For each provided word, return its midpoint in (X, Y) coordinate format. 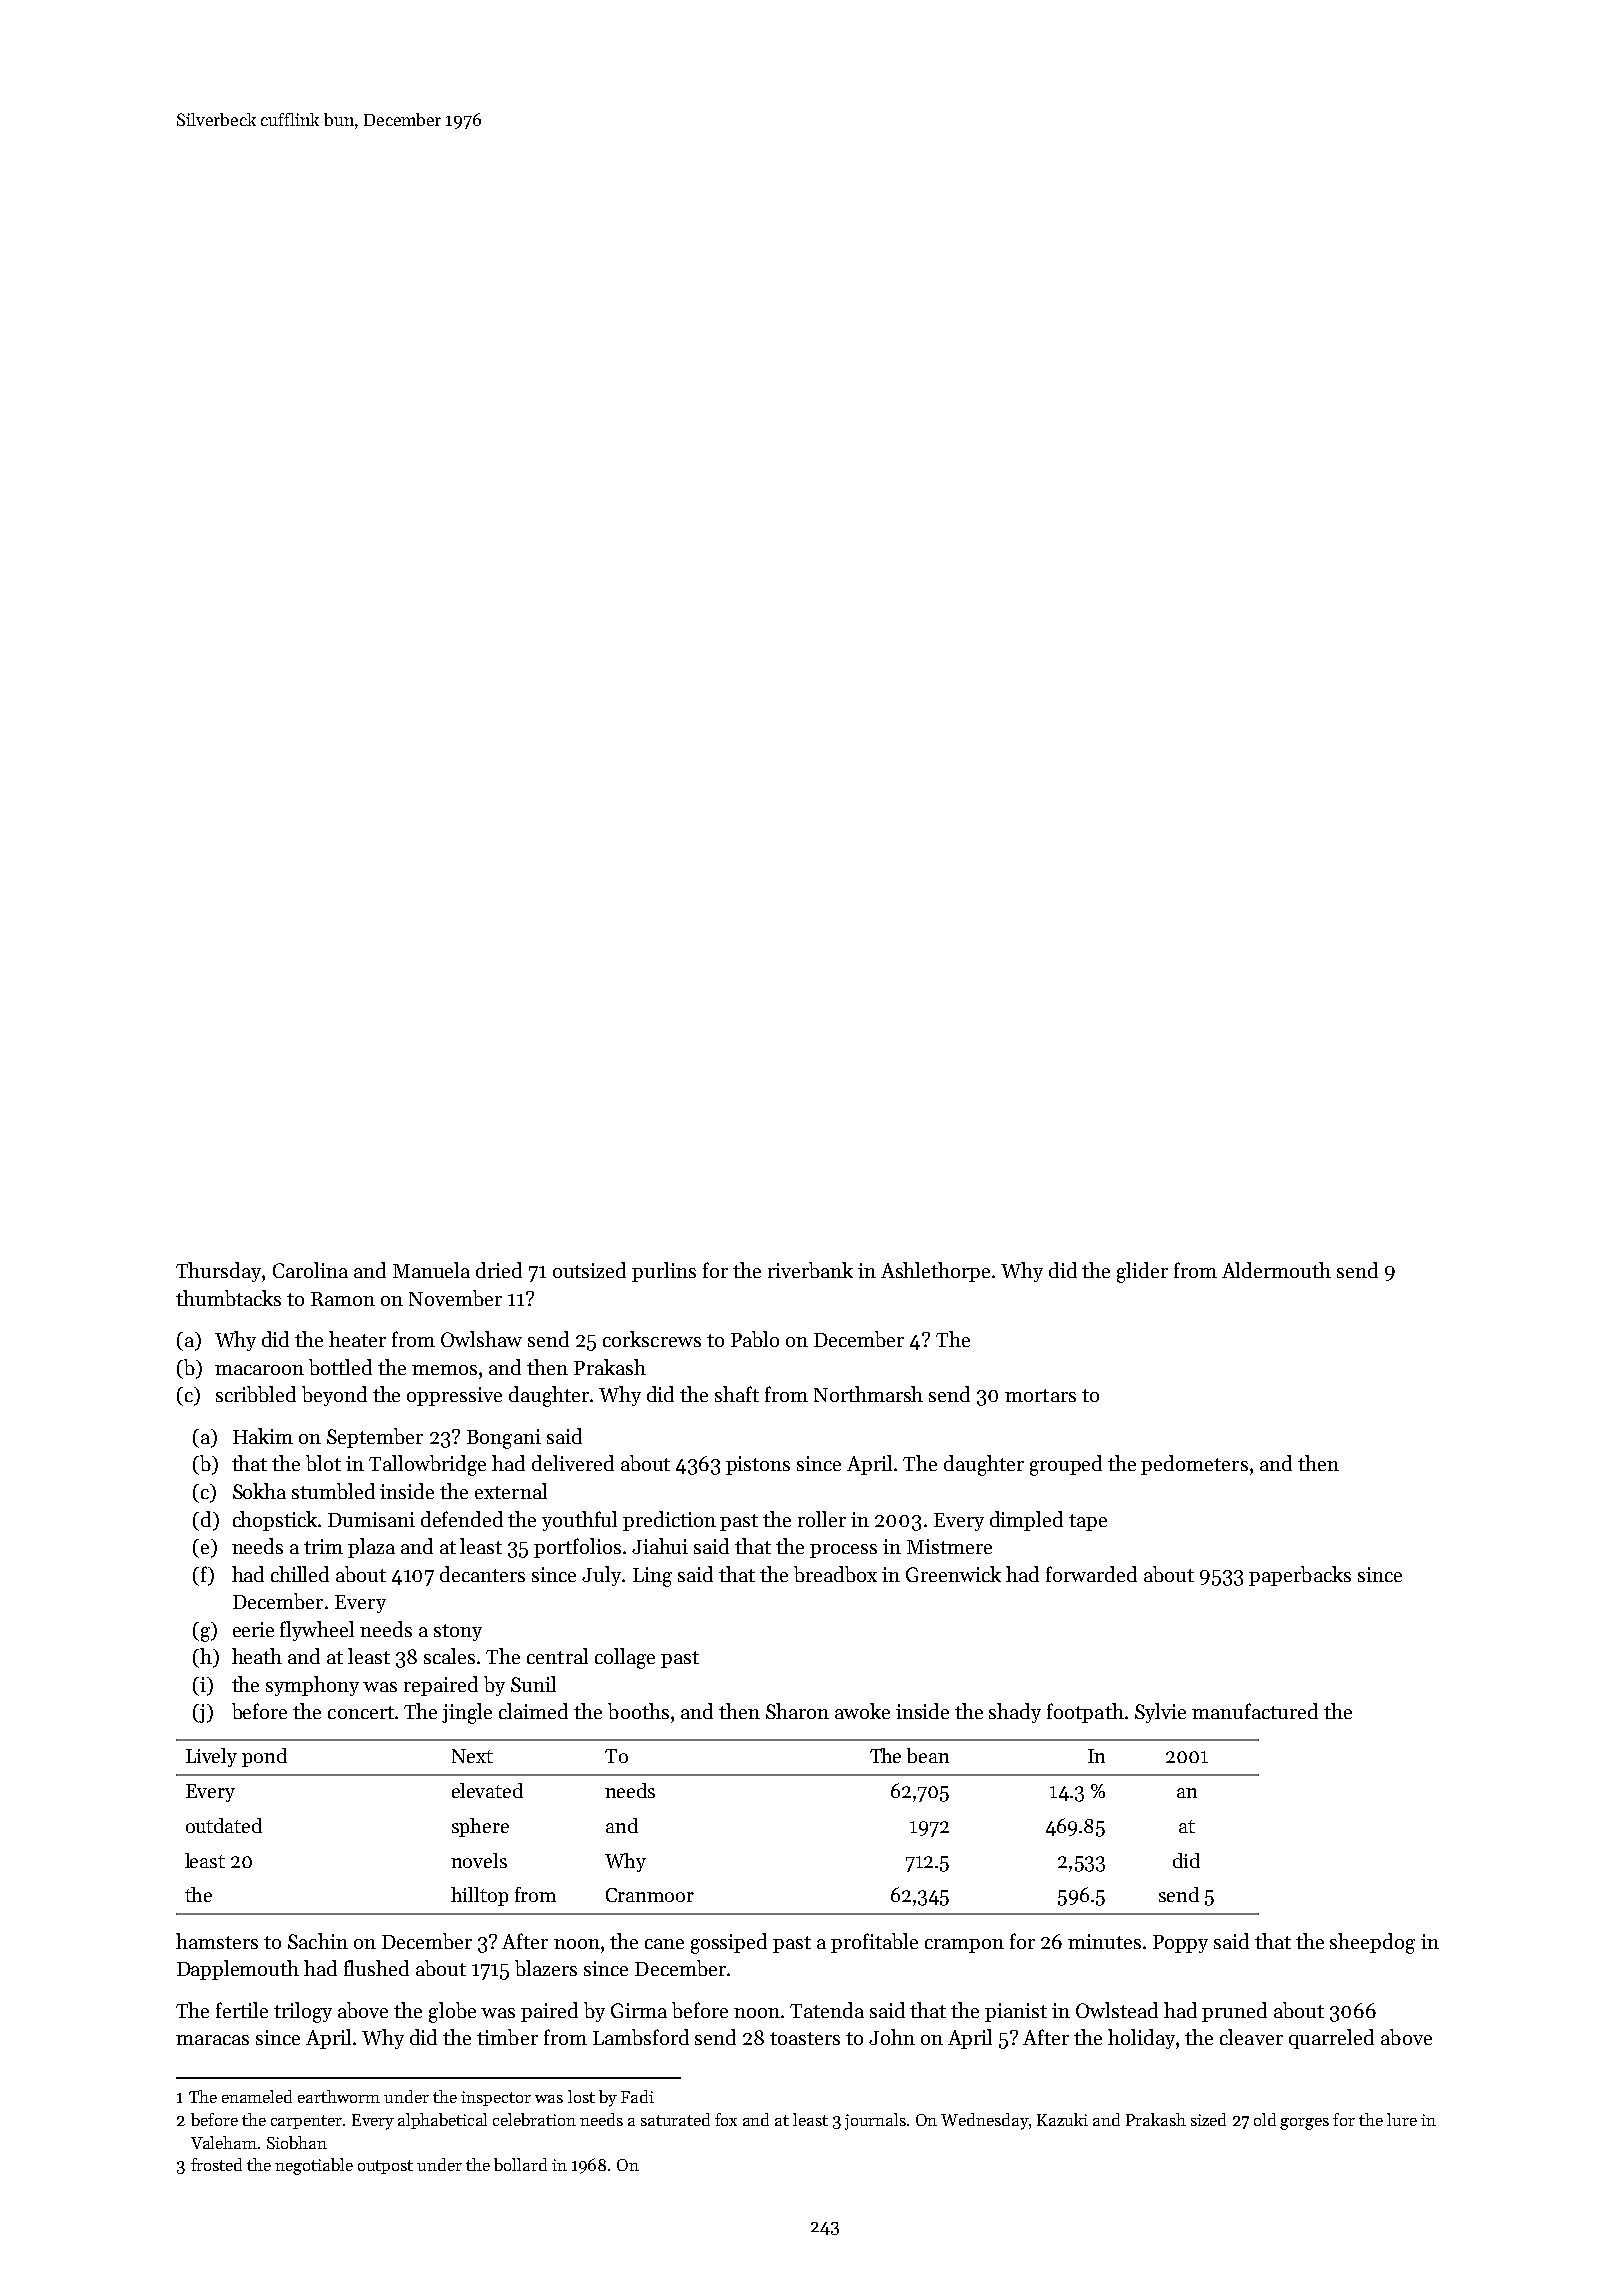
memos (444, 1370)
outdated (224, 1825)
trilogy (303, 2012)
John (892, 2037)
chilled (300, 1574)
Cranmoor (650, 1895)
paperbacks (1300, 1576)
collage (625, 1658)
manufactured (1255, 1711)
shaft (737, 1394)
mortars (1040, 1395)
